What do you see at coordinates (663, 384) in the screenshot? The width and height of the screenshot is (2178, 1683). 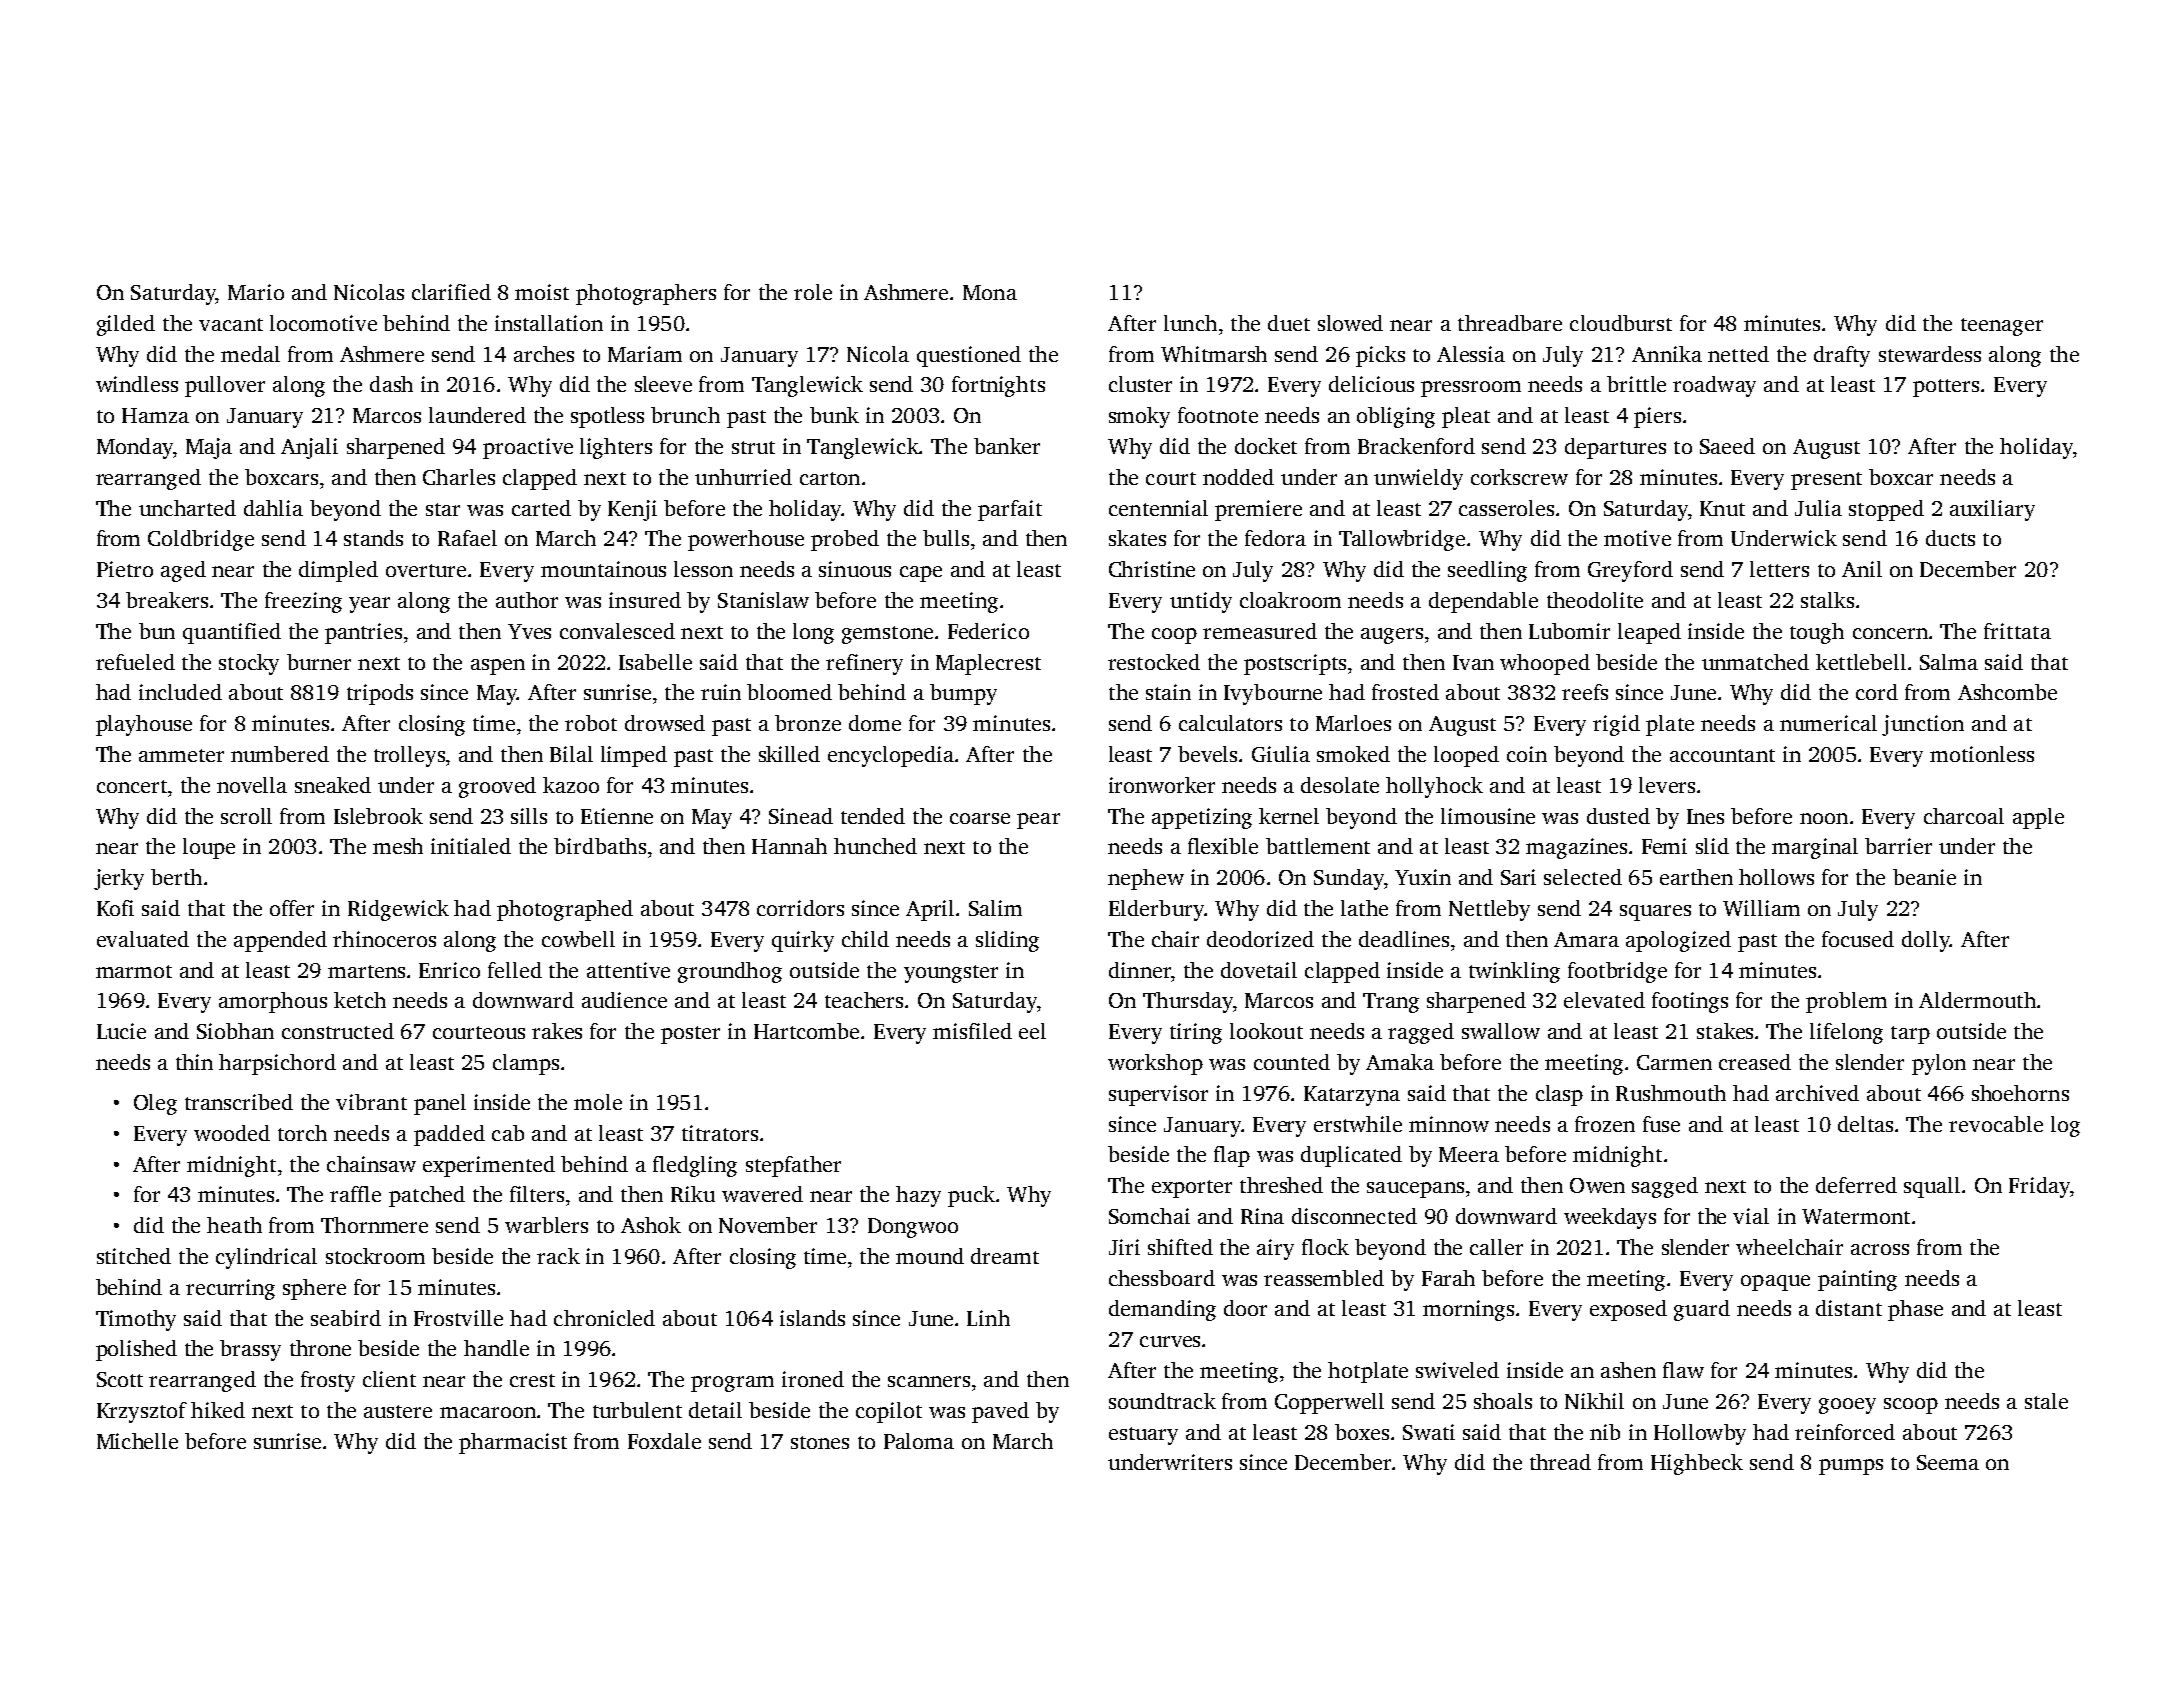 I see `sleeve` at bounding box center [663, 384].
